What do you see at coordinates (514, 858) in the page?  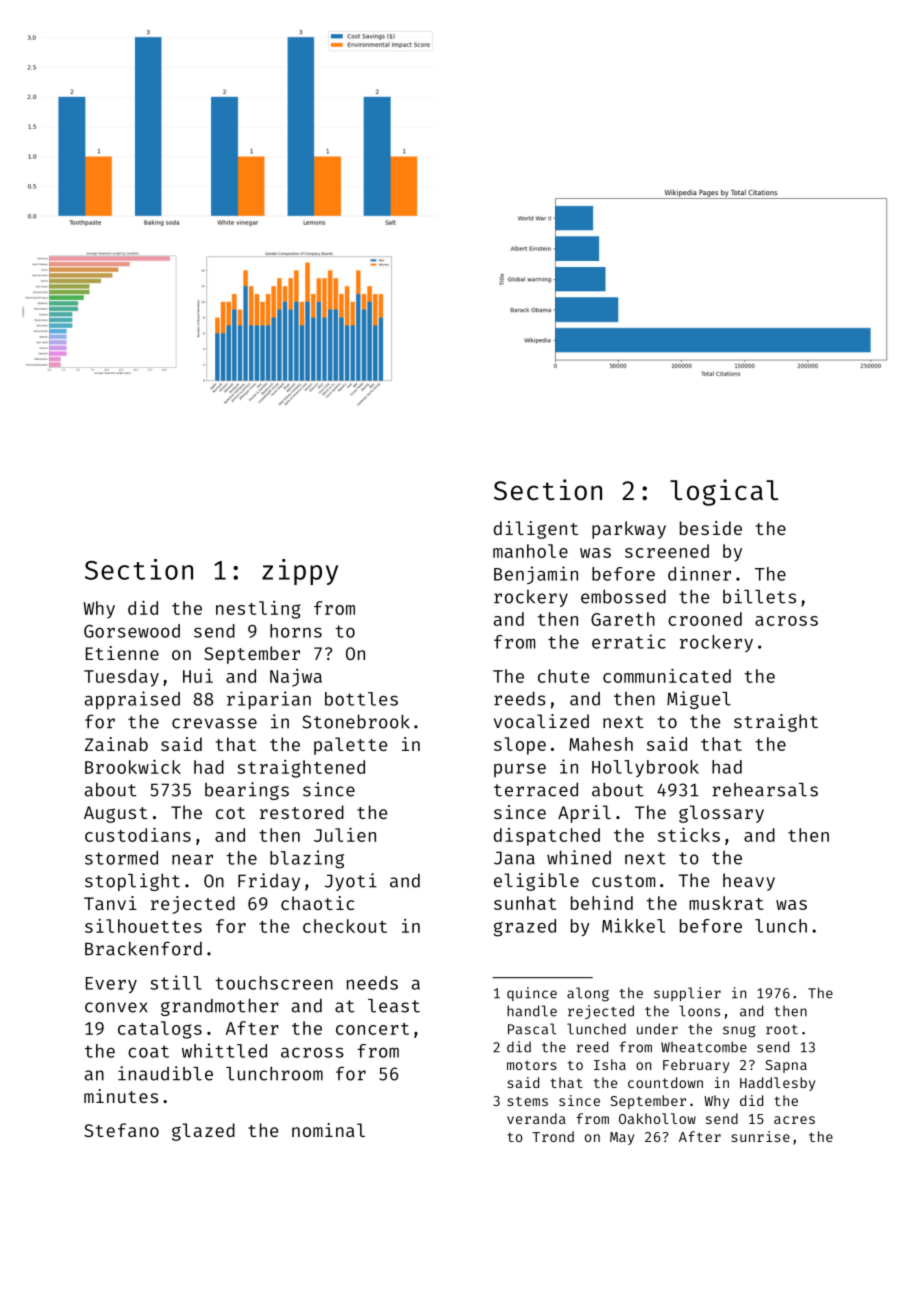 I see `Jana` at bounding box center [514, 858].
